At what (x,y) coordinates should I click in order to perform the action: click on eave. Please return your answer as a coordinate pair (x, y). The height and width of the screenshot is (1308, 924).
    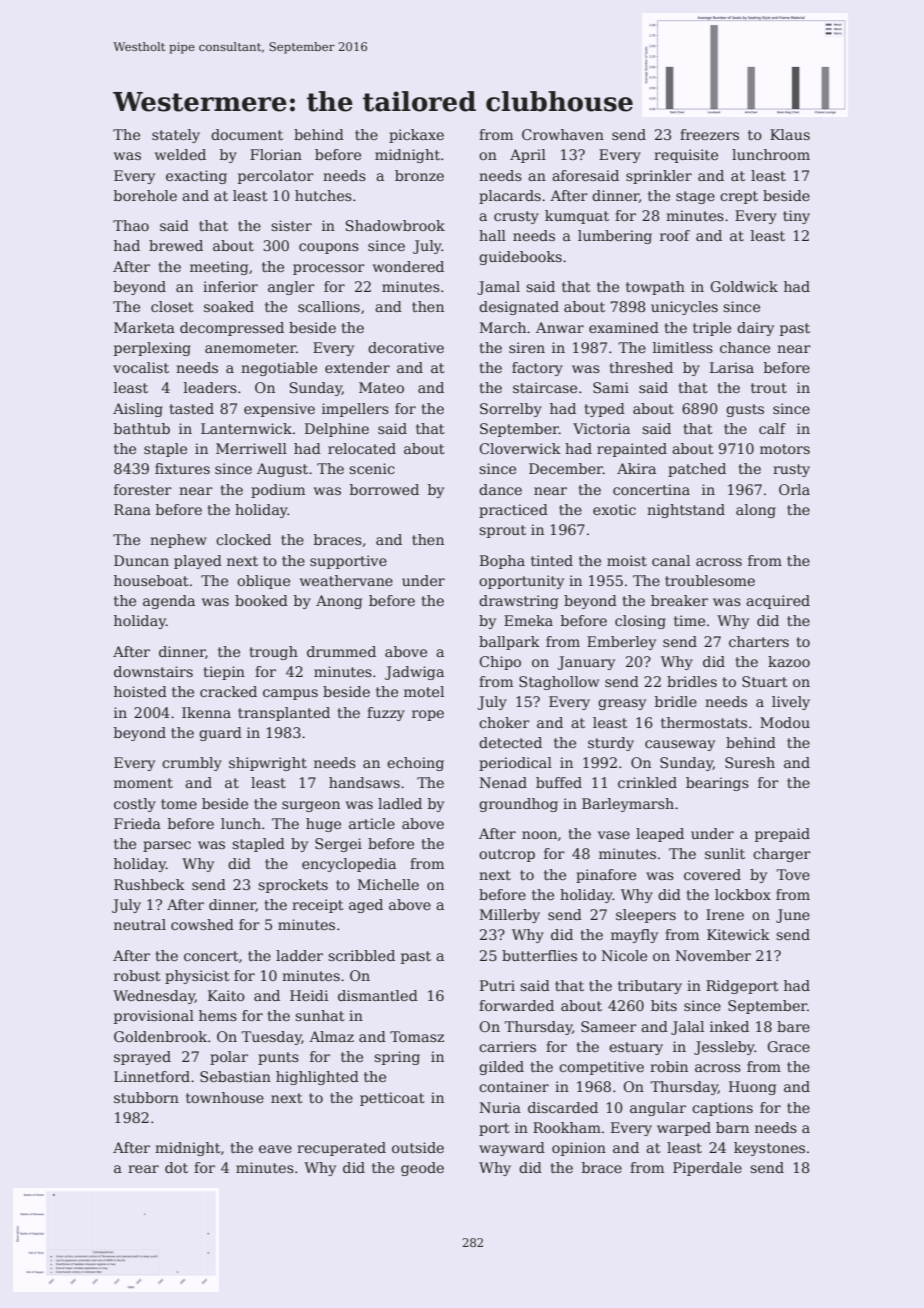
    Looking at the image, I should click on (275, 1149).
